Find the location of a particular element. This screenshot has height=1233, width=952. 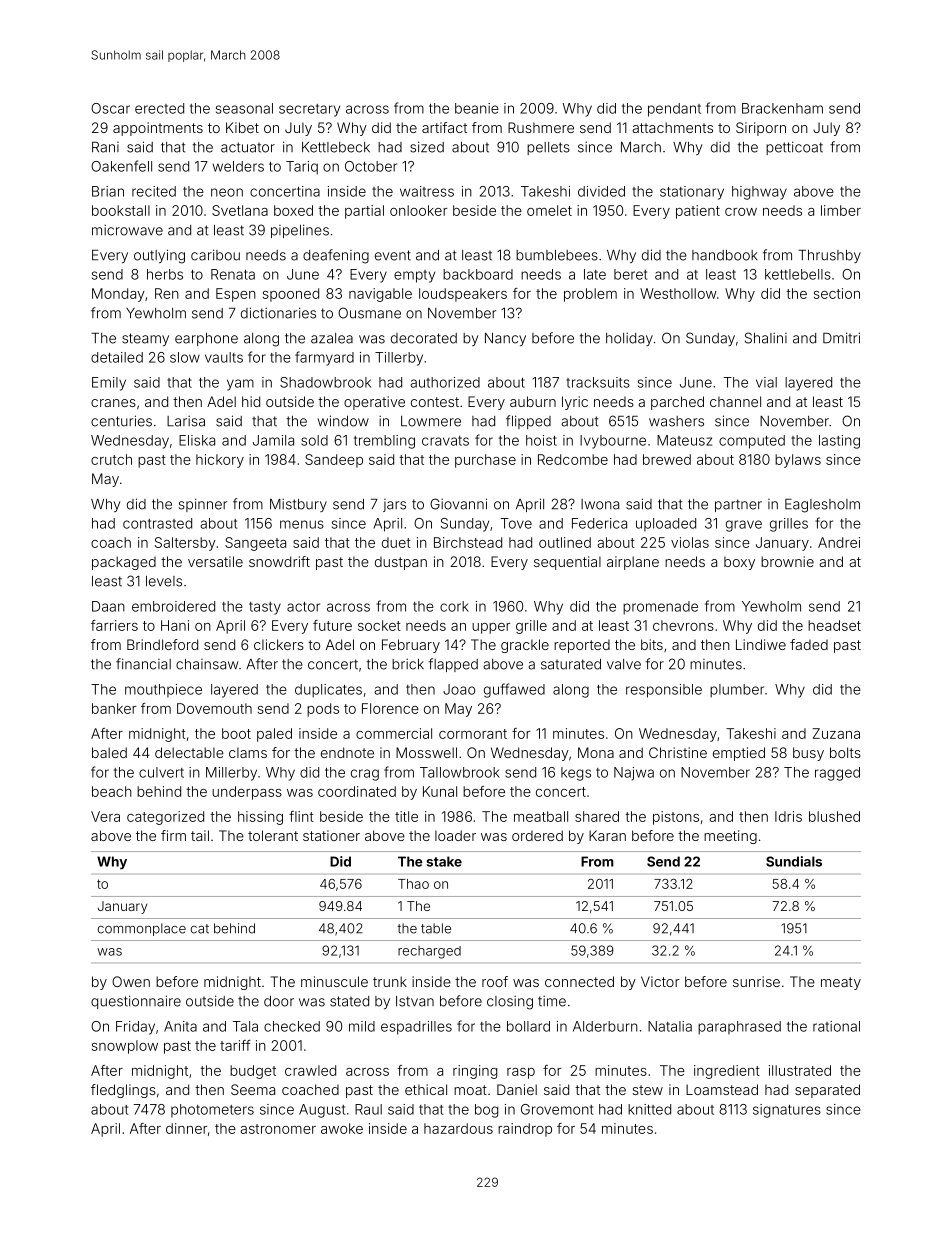

Tillerby is located at coordinates (399, 359).
